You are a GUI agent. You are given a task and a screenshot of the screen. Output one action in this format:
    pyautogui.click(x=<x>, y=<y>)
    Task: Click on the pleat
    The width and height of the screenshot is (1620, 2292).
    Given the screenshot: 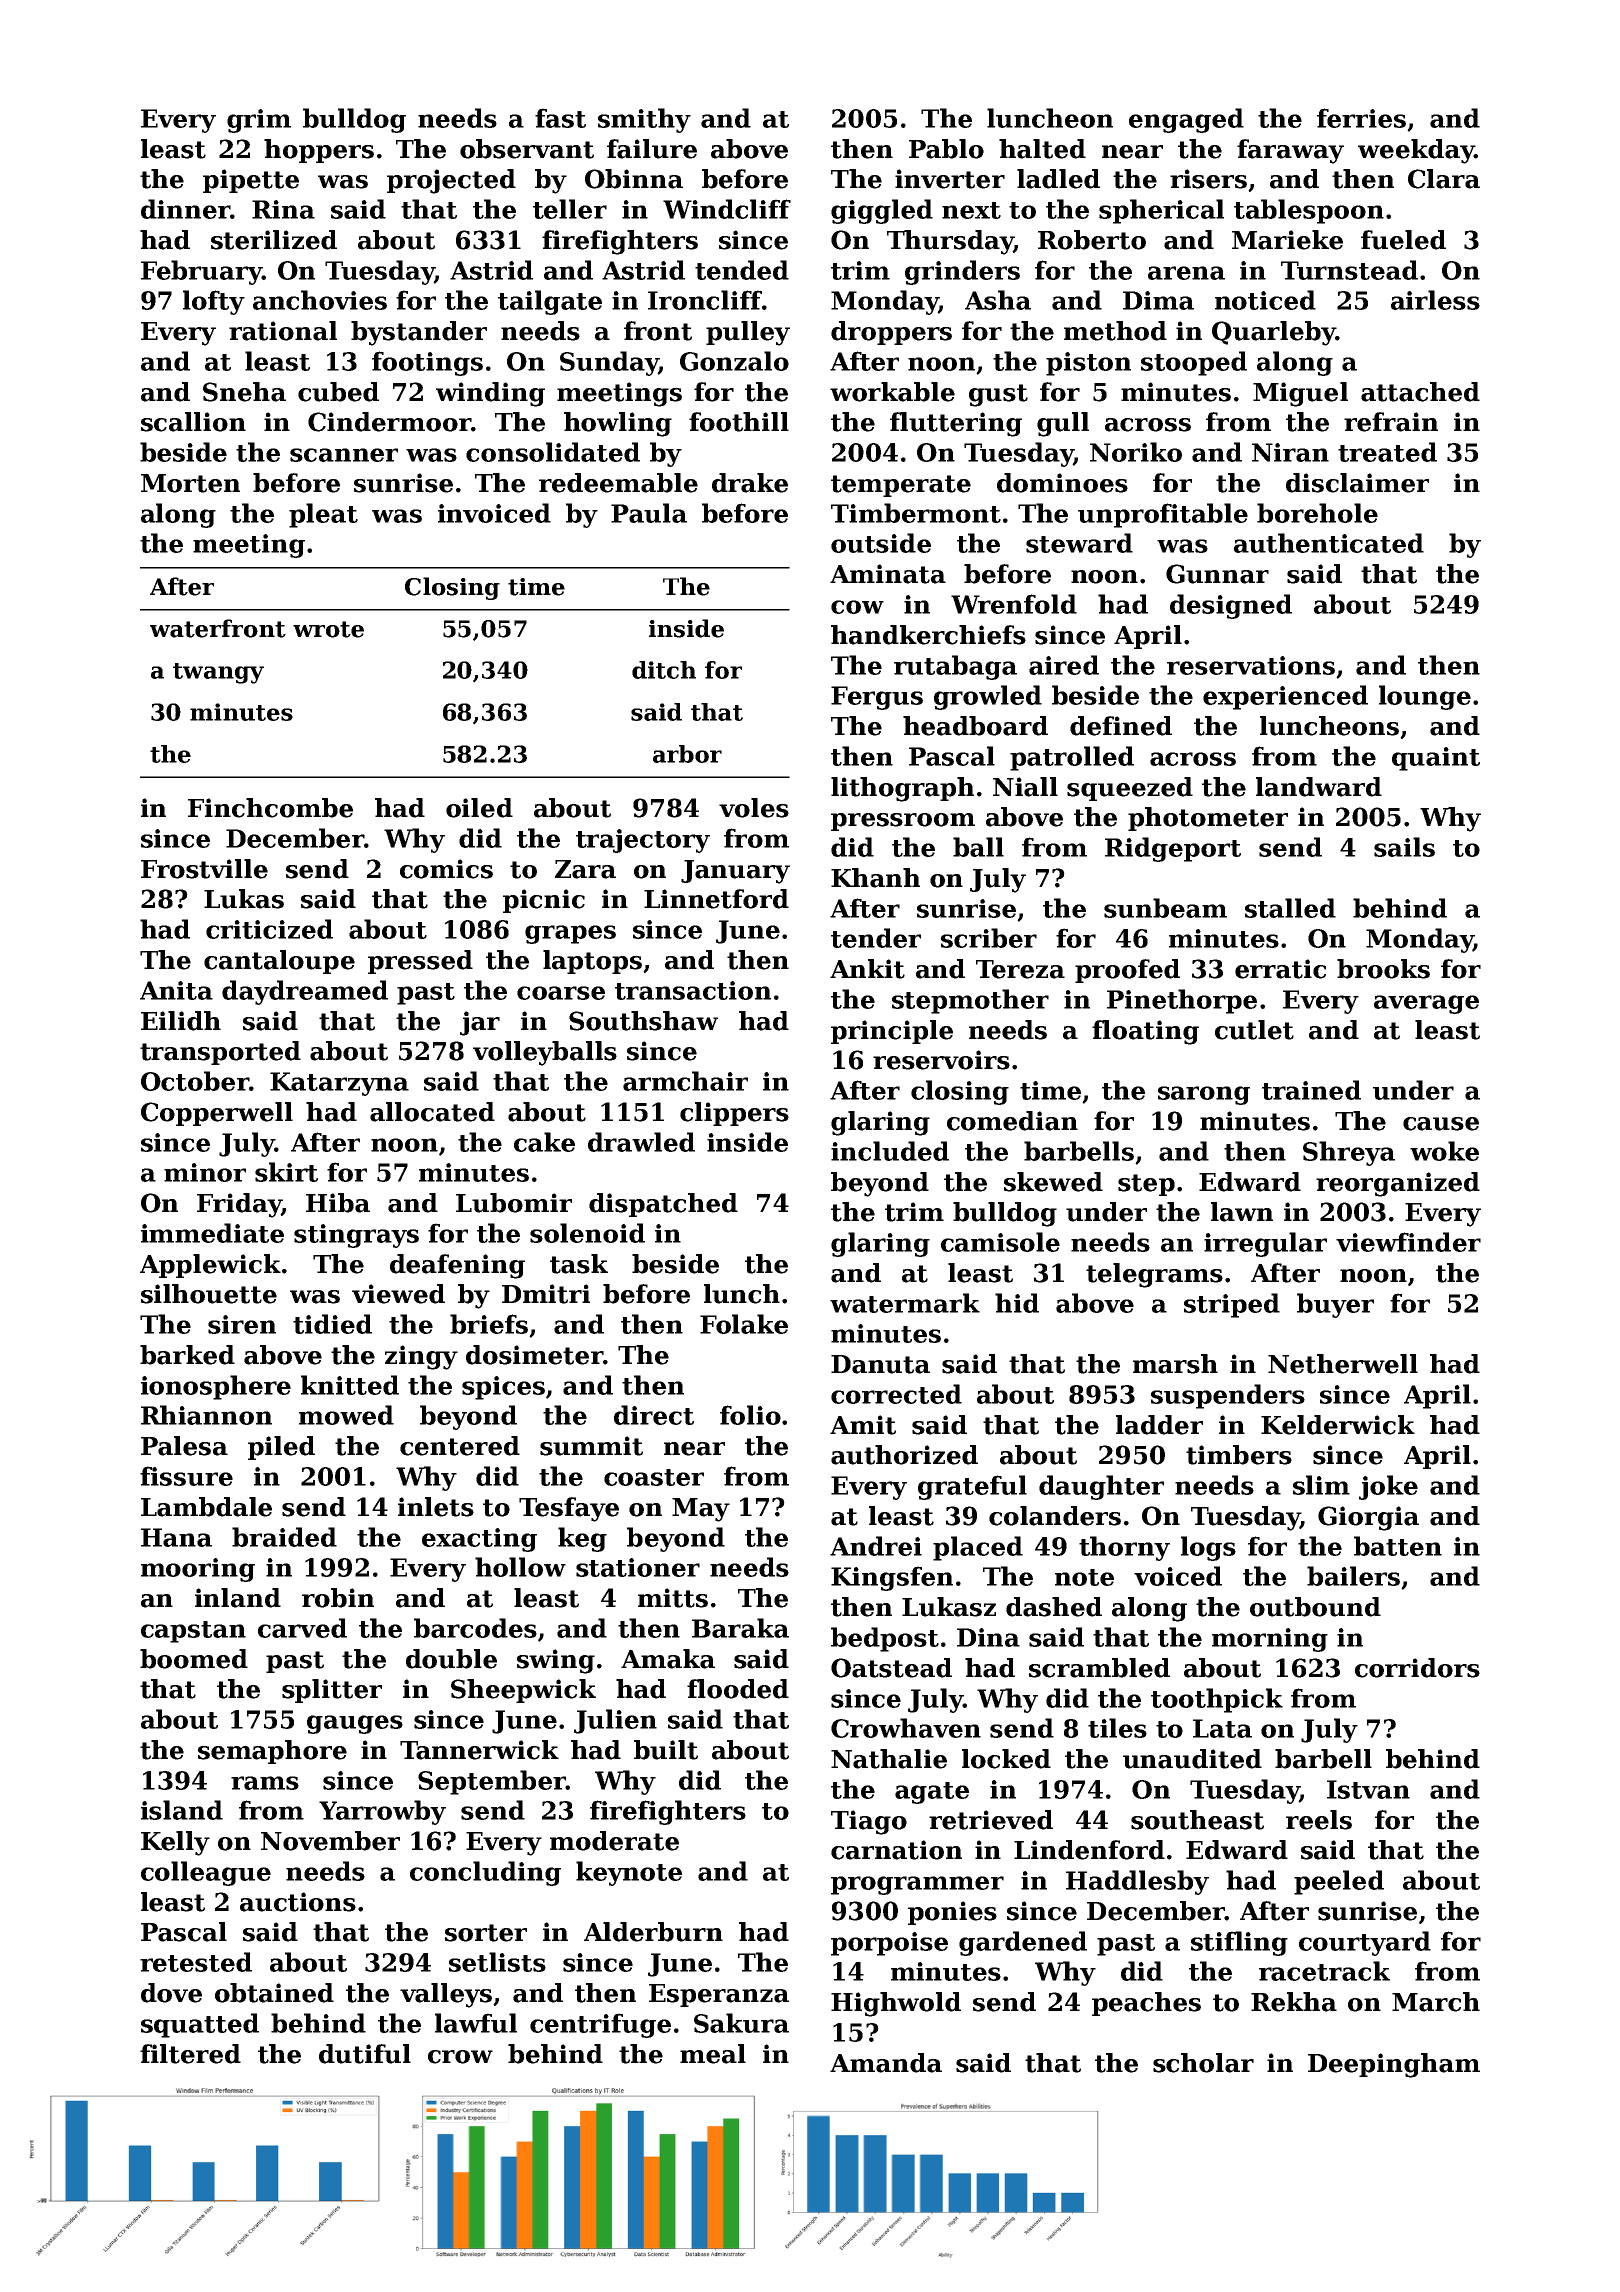 What is the action you would take?
    pyautogui.click(x=323, y=515)
